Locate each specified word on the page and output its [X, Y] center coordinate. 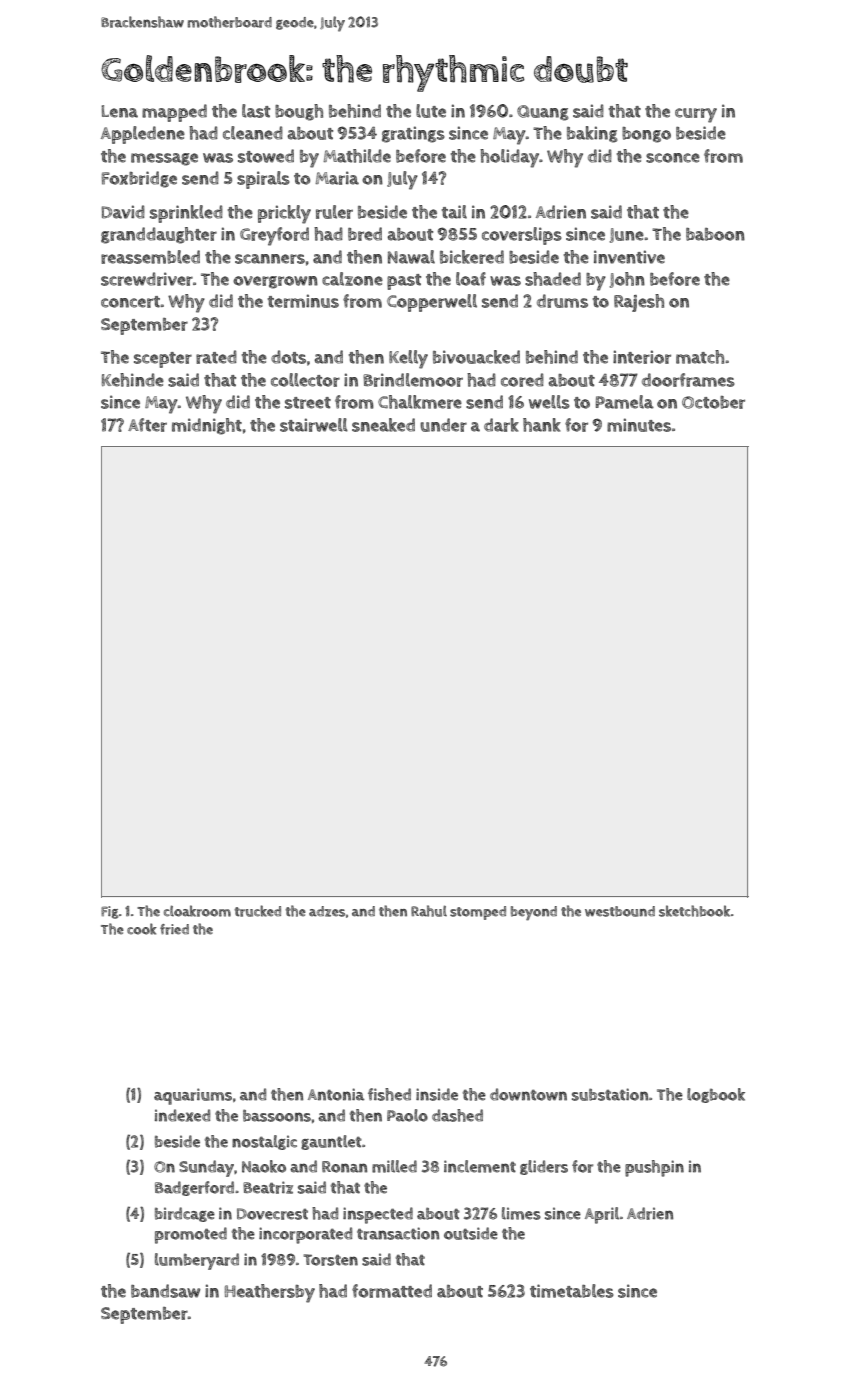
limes [521, 1213]
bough [299, 112]
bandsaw [165, 1291]
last [256, 111]
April [602, 1215]
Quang [543, 113]
